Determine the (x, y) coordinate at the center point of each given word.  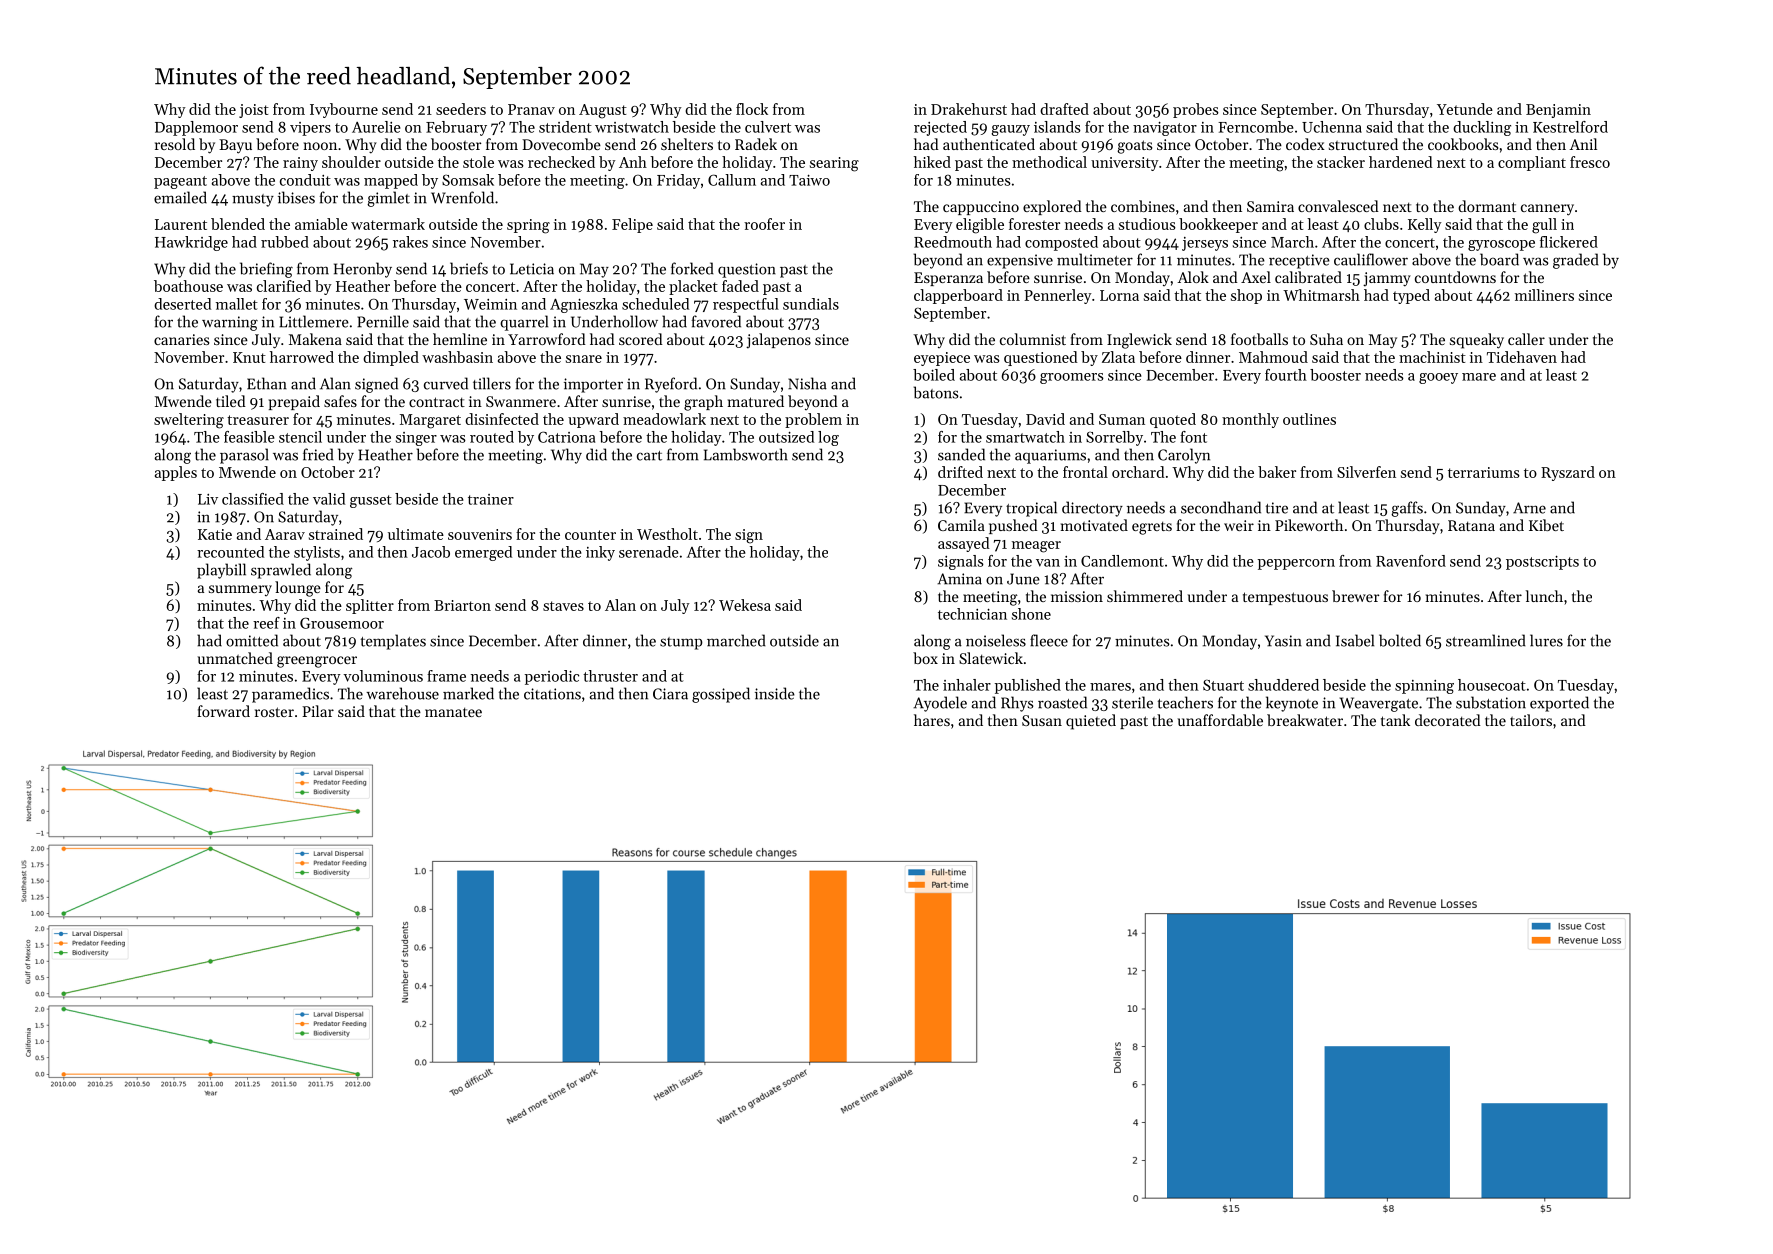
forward (223, 711)
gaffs (1407, 509)
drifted (960, 472)
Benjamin (1558, 111)
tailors (1531, 720)
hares (932, 720)
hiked (932, 162)
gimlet (388, 199)
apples (176, 473)
